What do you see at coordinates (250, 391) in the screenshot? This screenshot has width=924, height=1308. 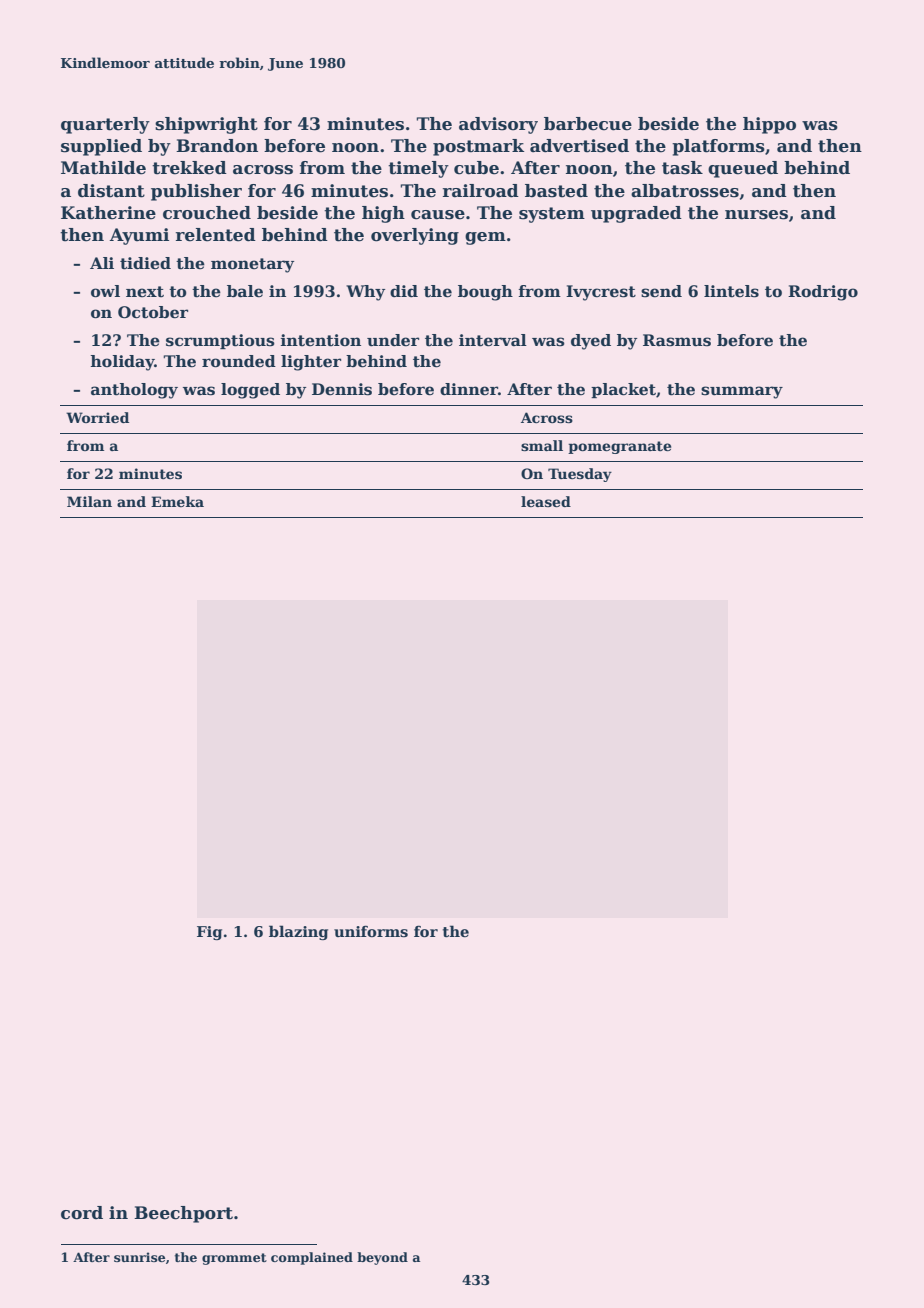 I see `logged` at bounding box center [250, 391].
